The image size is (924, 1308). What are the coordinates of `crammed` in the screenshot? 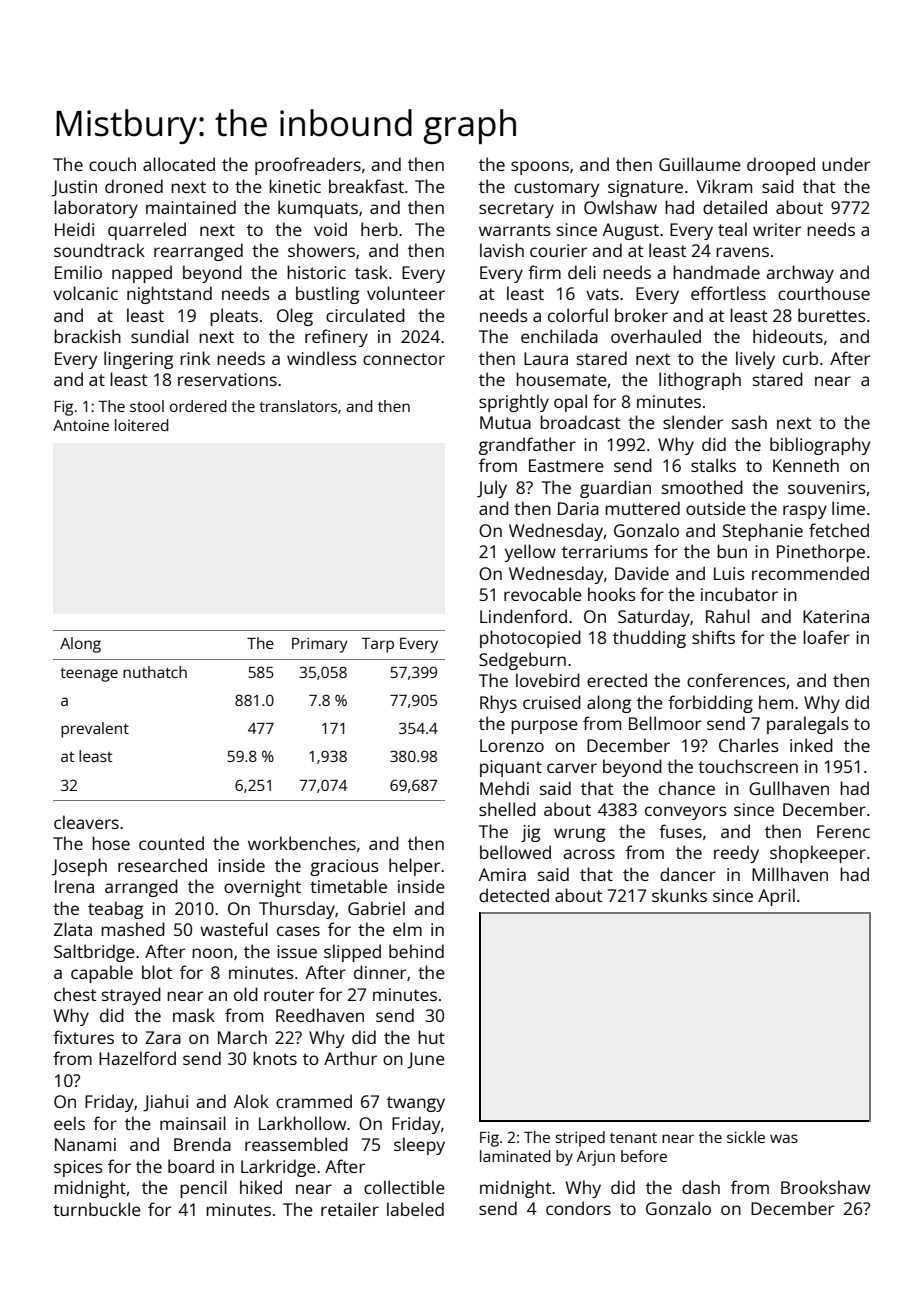 It's located at (314, 1101).
